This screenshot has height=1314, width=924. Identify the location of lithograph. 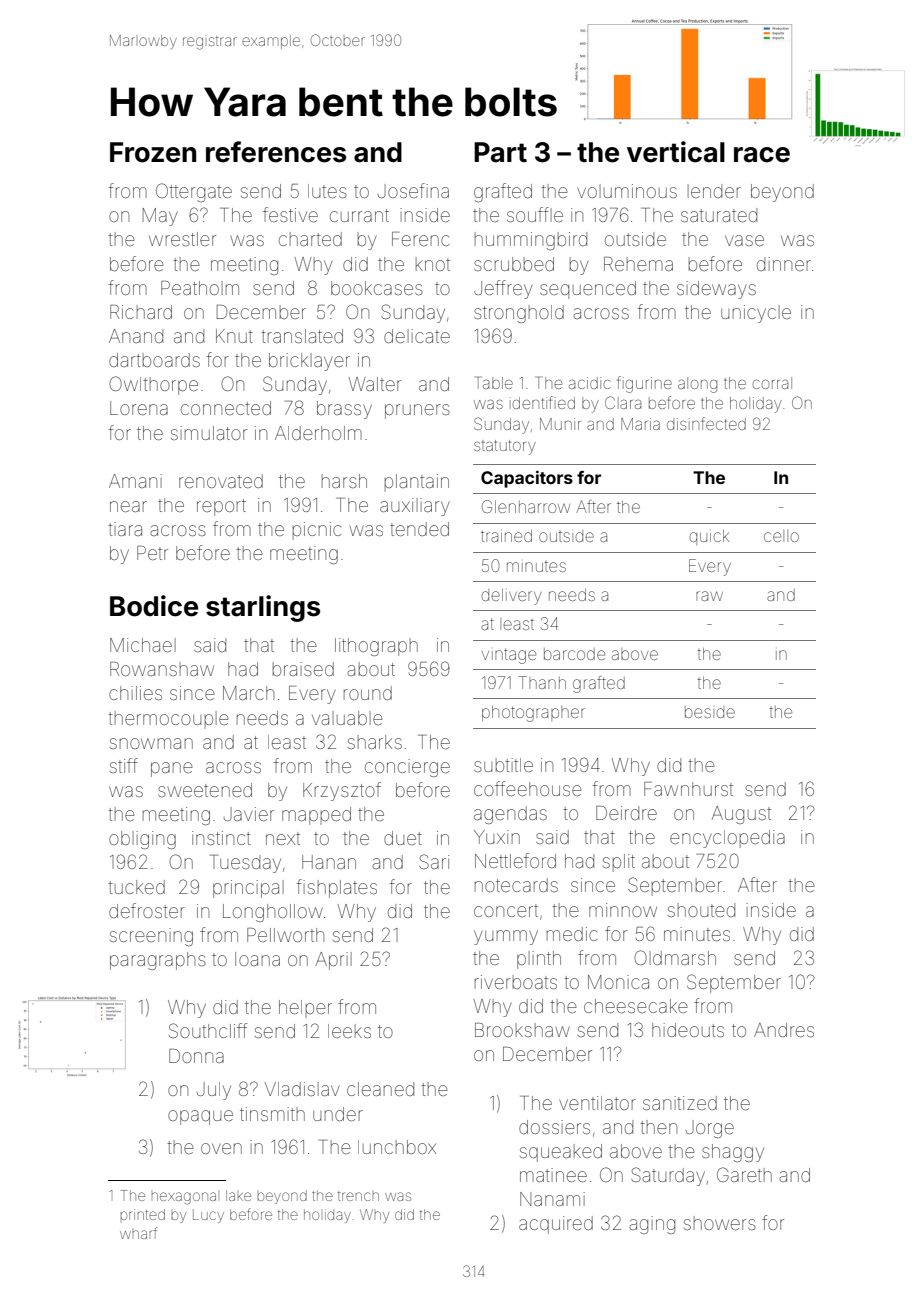
(376, 647).
